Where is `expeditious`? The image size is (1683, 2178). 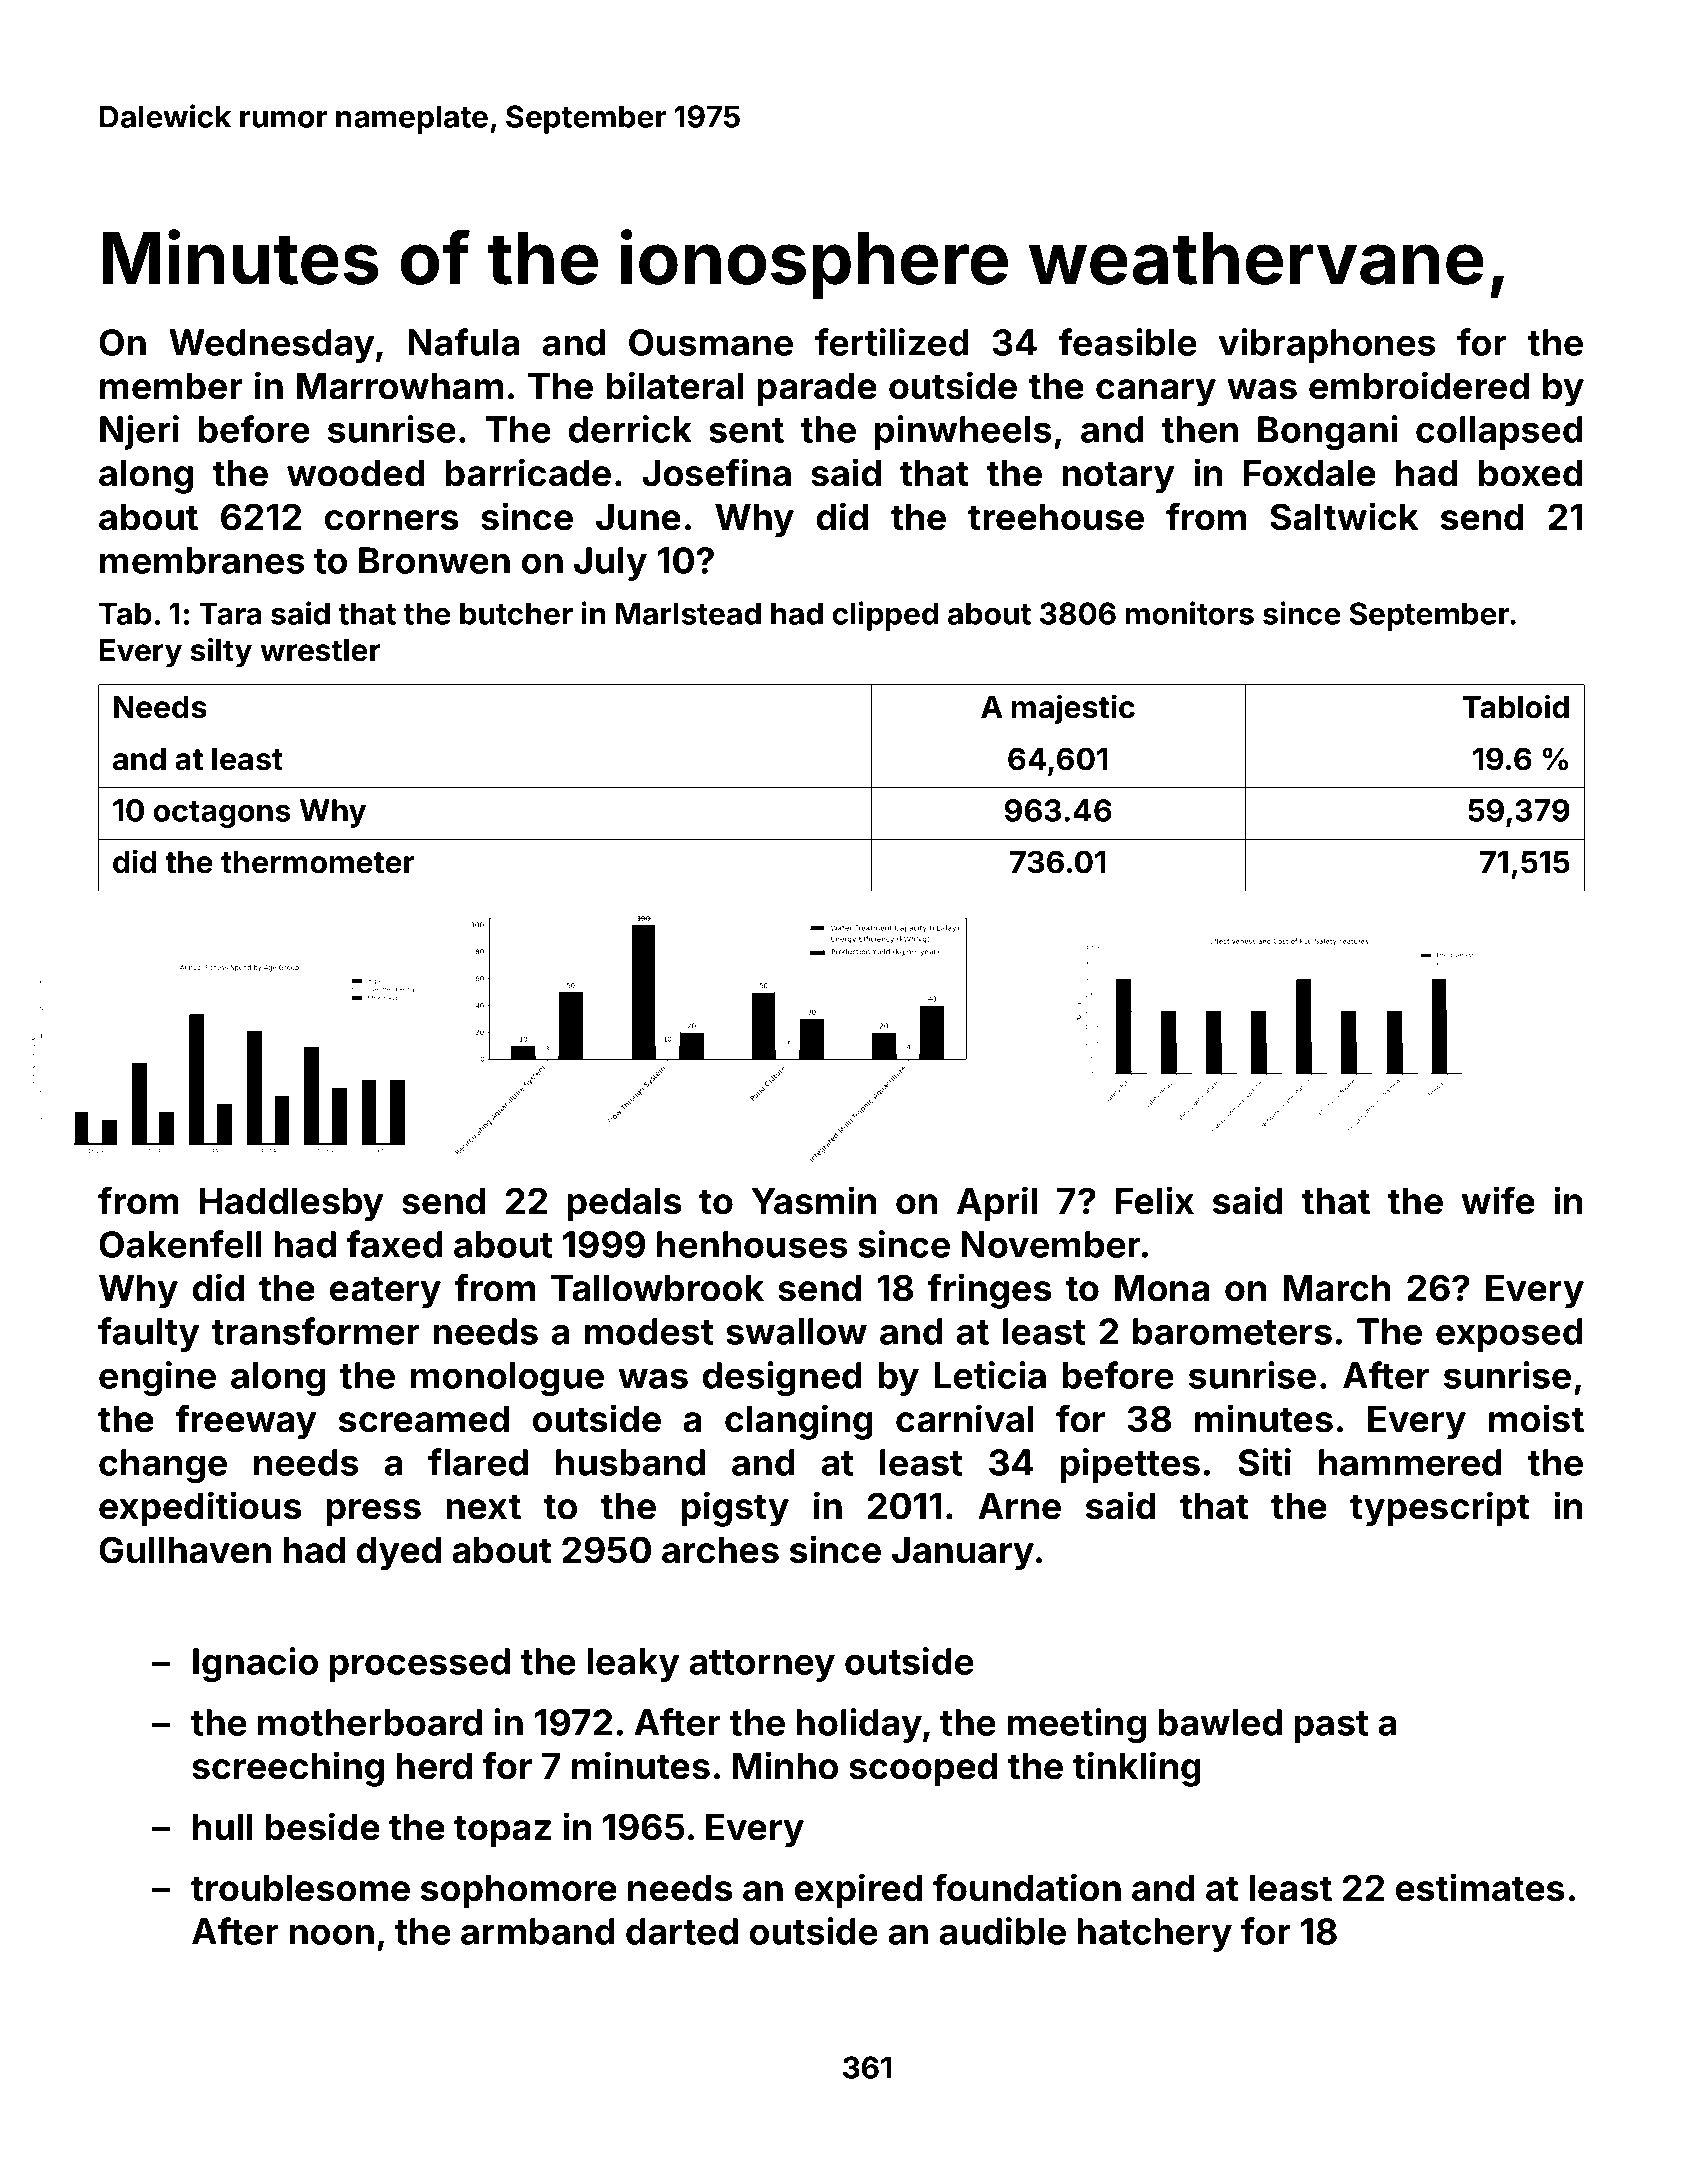 expeditious is located at coordinates (200, 1509).
